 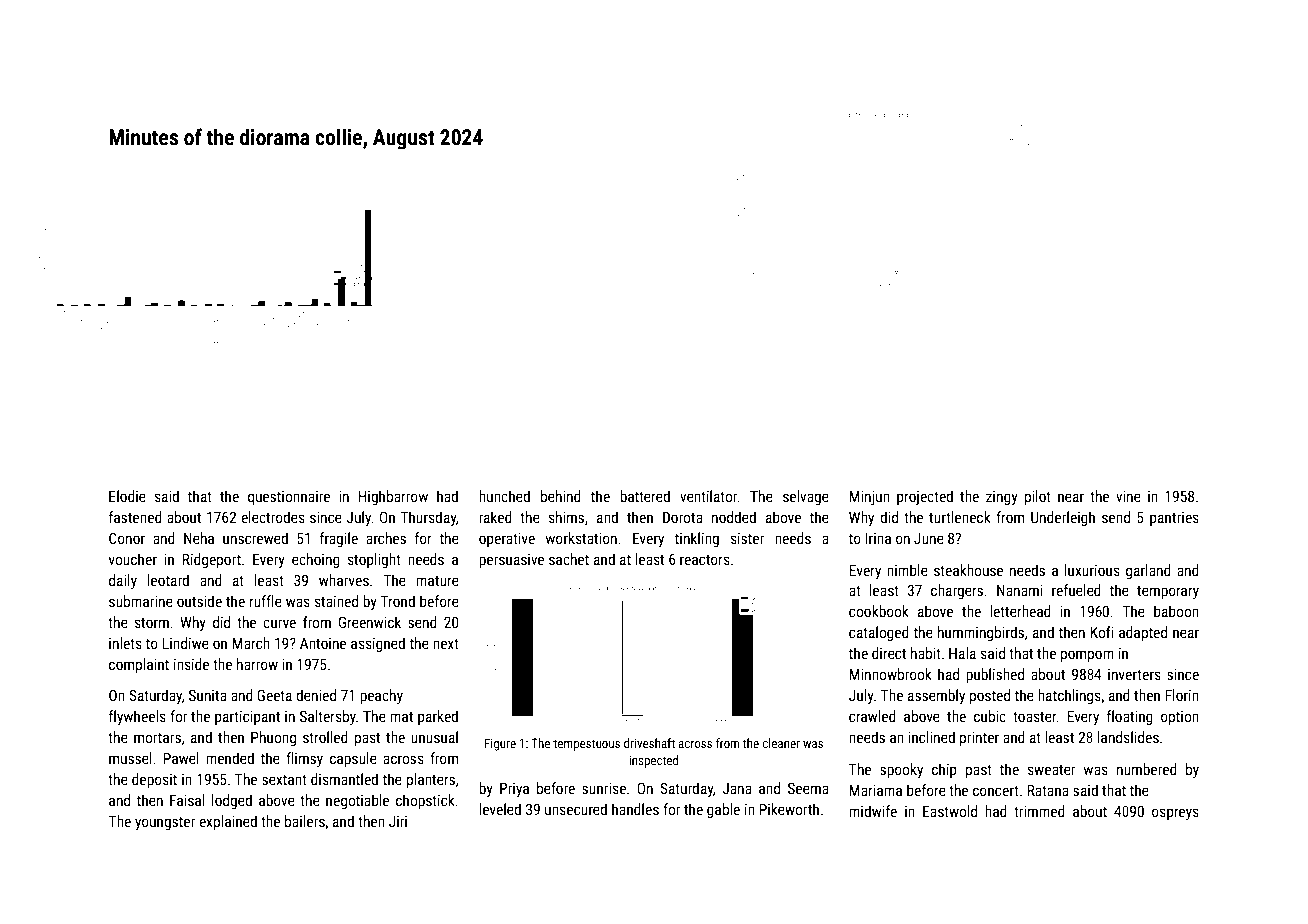 I want to click on Faisal, so click(x=187, y=800).
